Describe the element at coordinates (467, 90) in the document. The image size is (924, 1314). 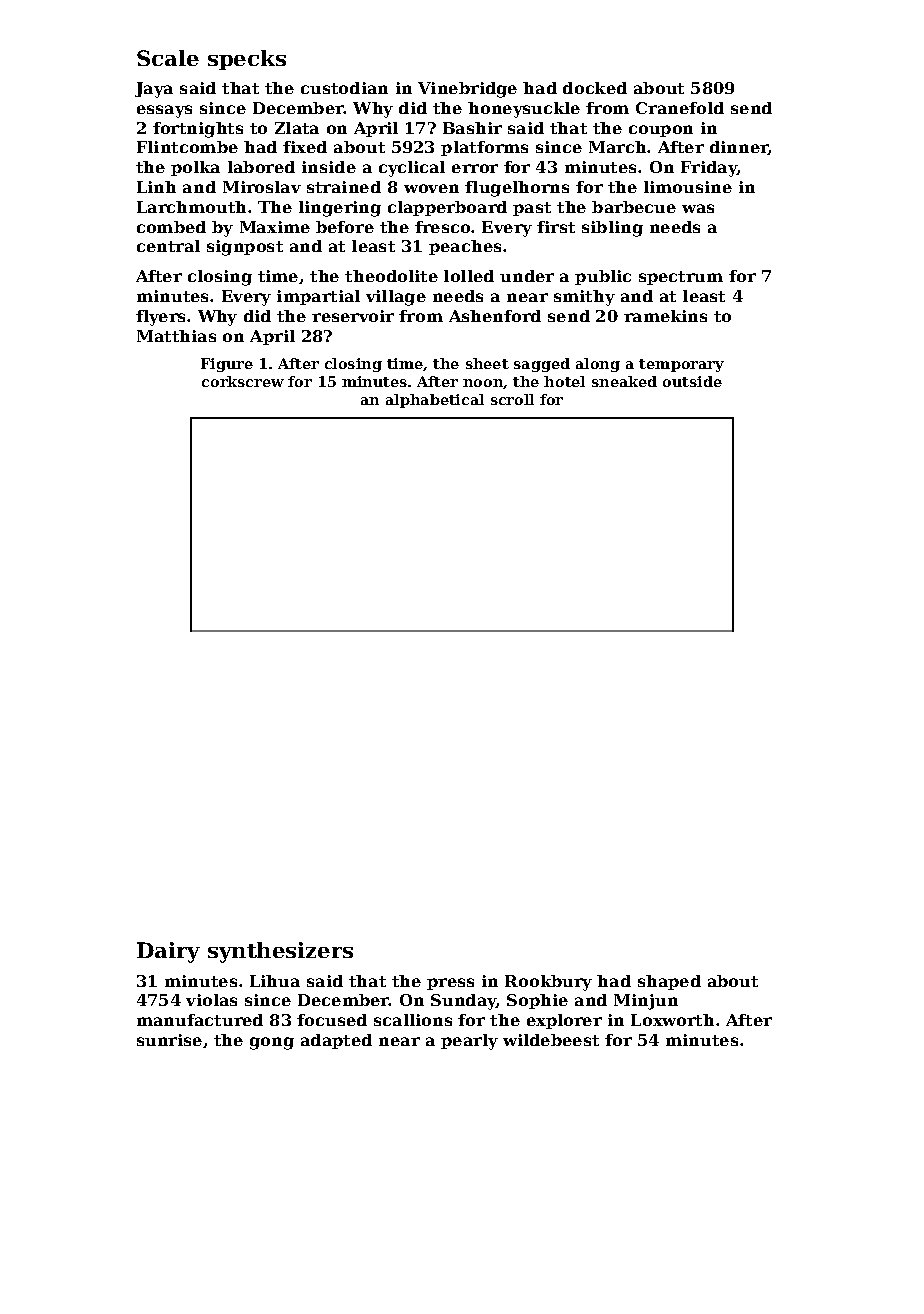
I see `Vinebridge` at that location.
